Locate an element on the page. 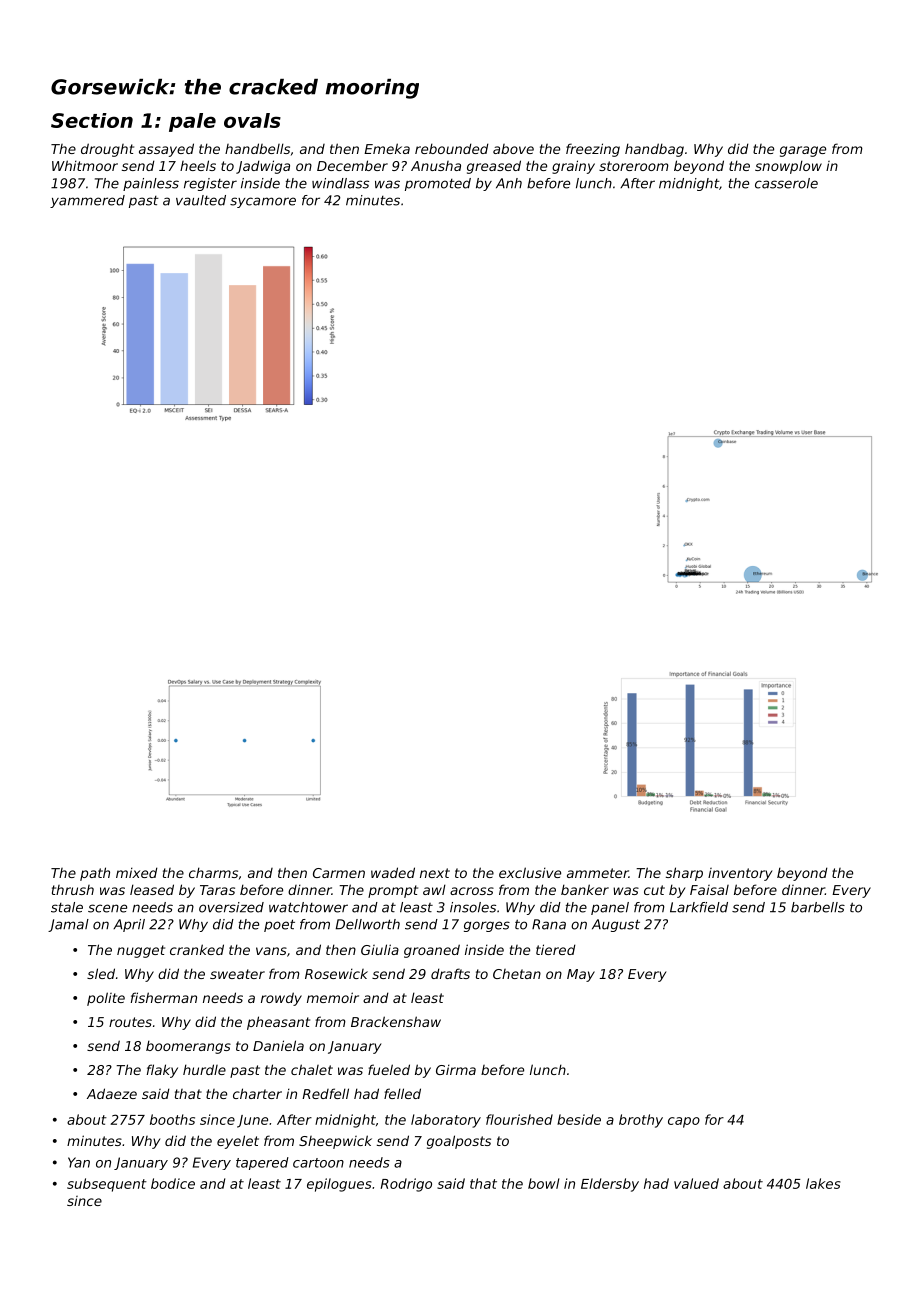 The image size is (924, 1308). ammeter is located at coordinates (598, 873).
